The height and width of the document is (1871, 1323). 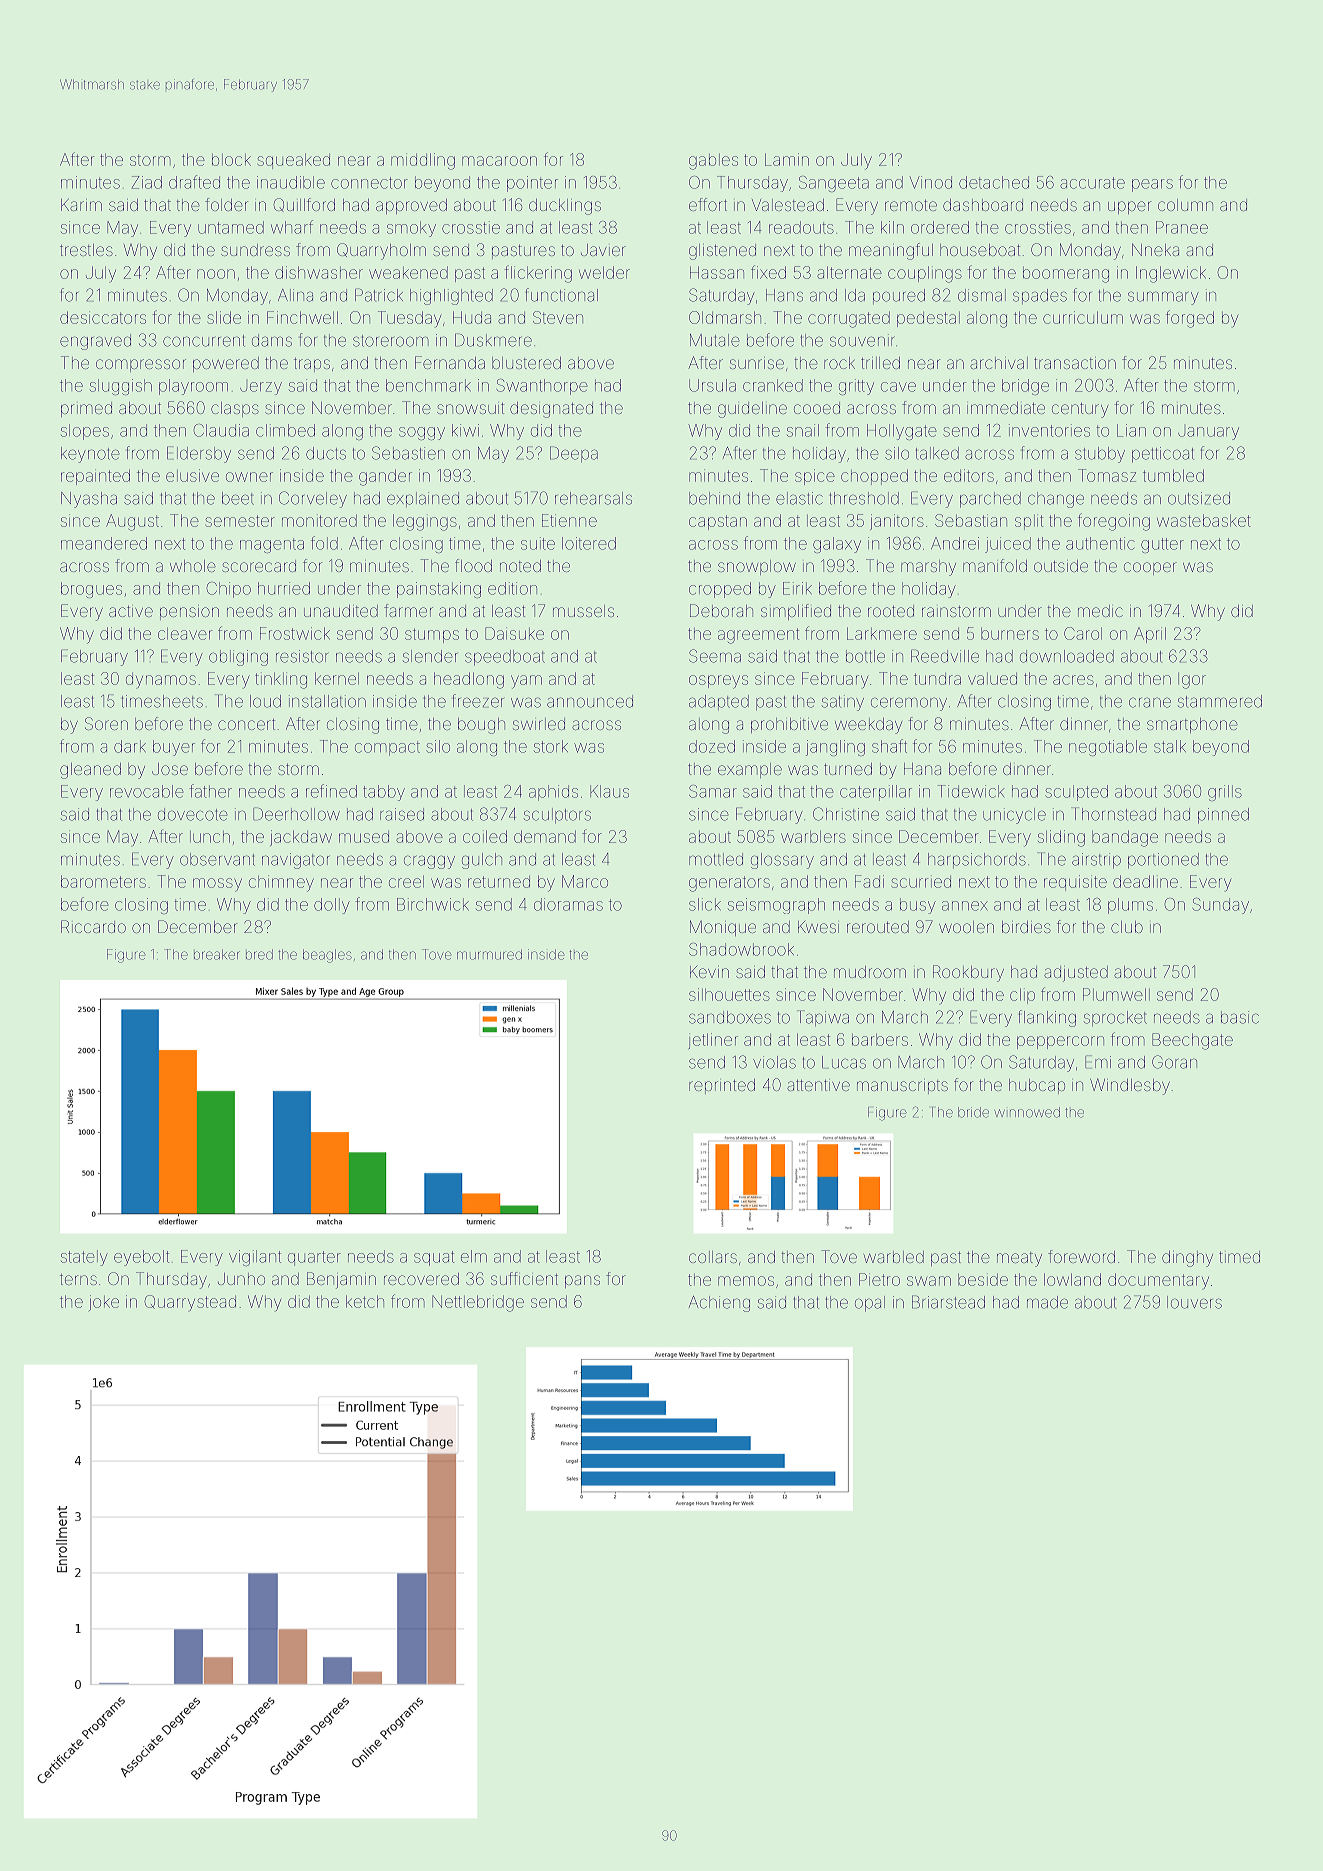 What do you see at coordinates (968, 973) in the document?
I see `Rookbury` at bounding box center [968, 973].
